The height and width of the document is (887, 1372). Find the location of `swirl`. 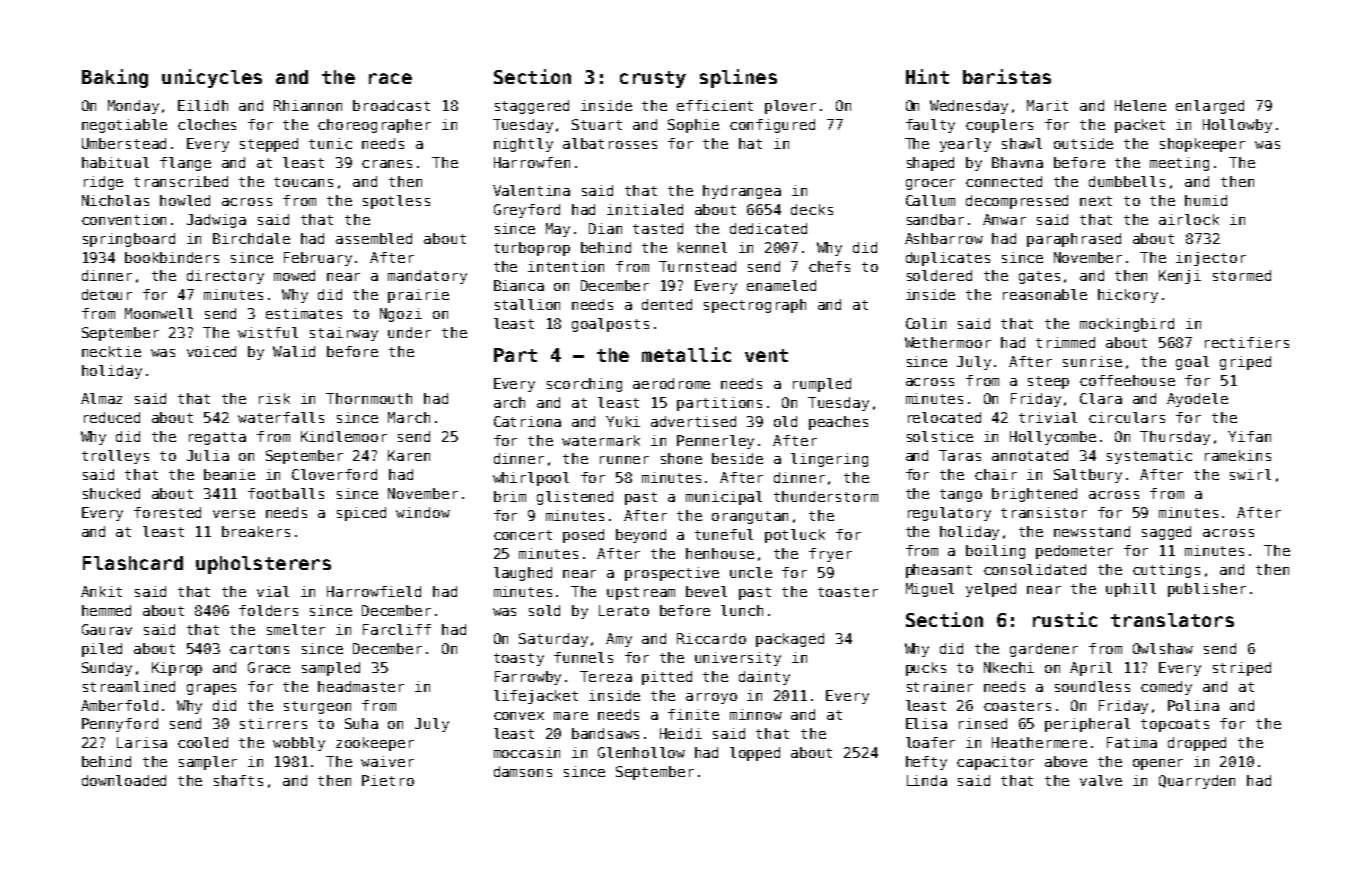

swirl is located at coordinates (1250, 474).
